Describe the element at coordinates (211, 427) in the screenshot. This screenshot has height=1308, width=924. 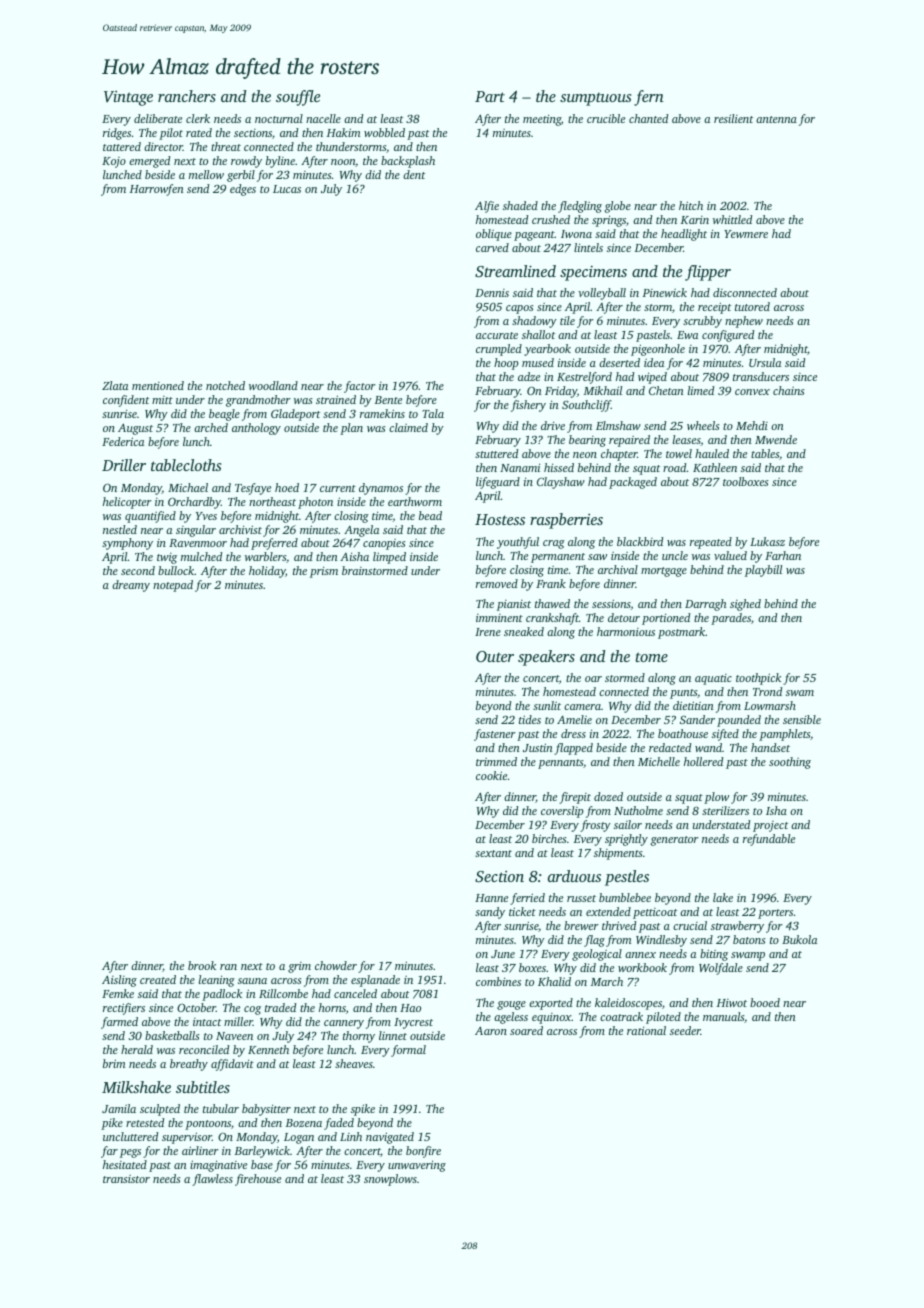
I see `arched` at that location.
